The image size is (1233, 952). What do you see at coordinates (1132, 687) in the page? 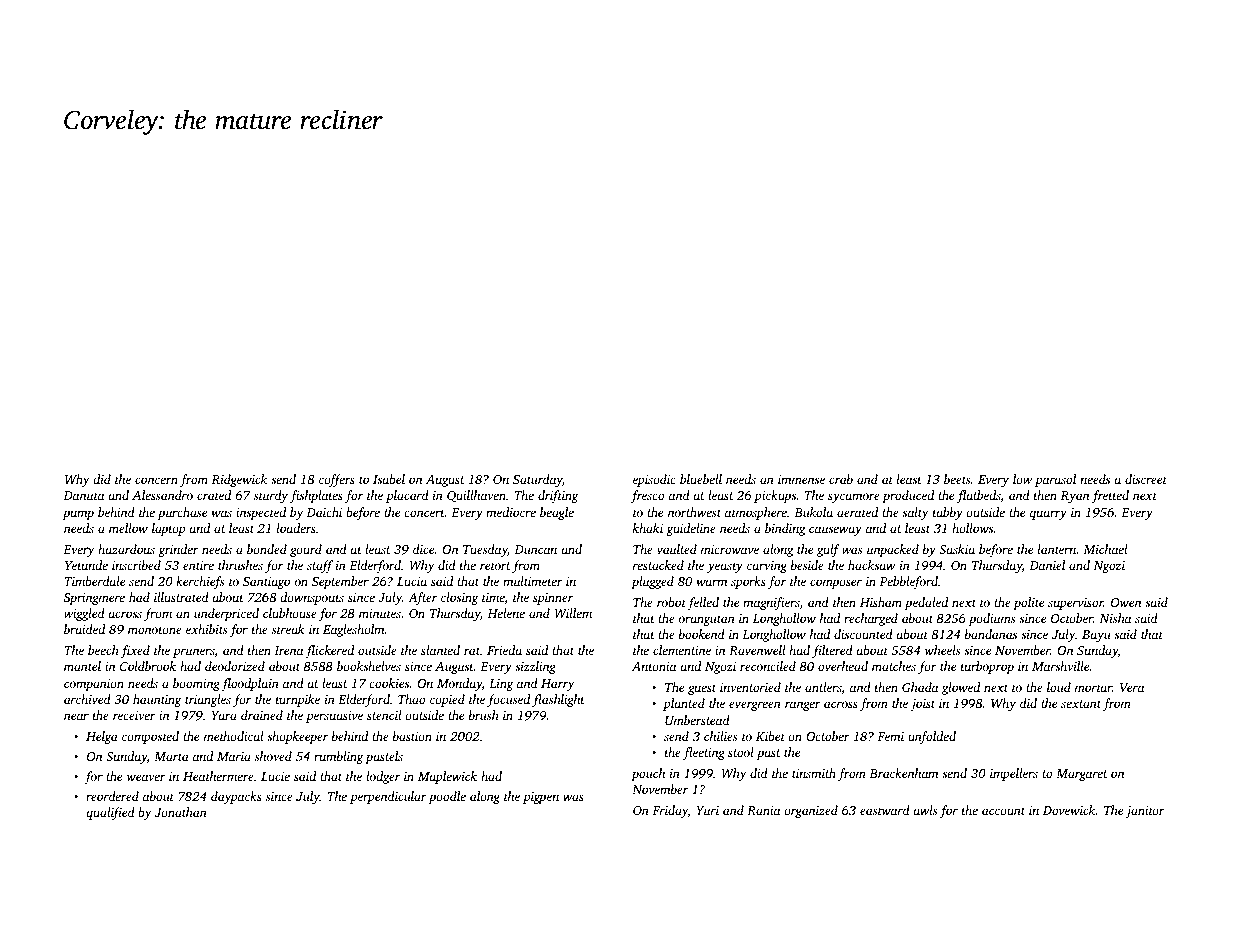
I see `Vera` at bounding box center [1132, 687].
